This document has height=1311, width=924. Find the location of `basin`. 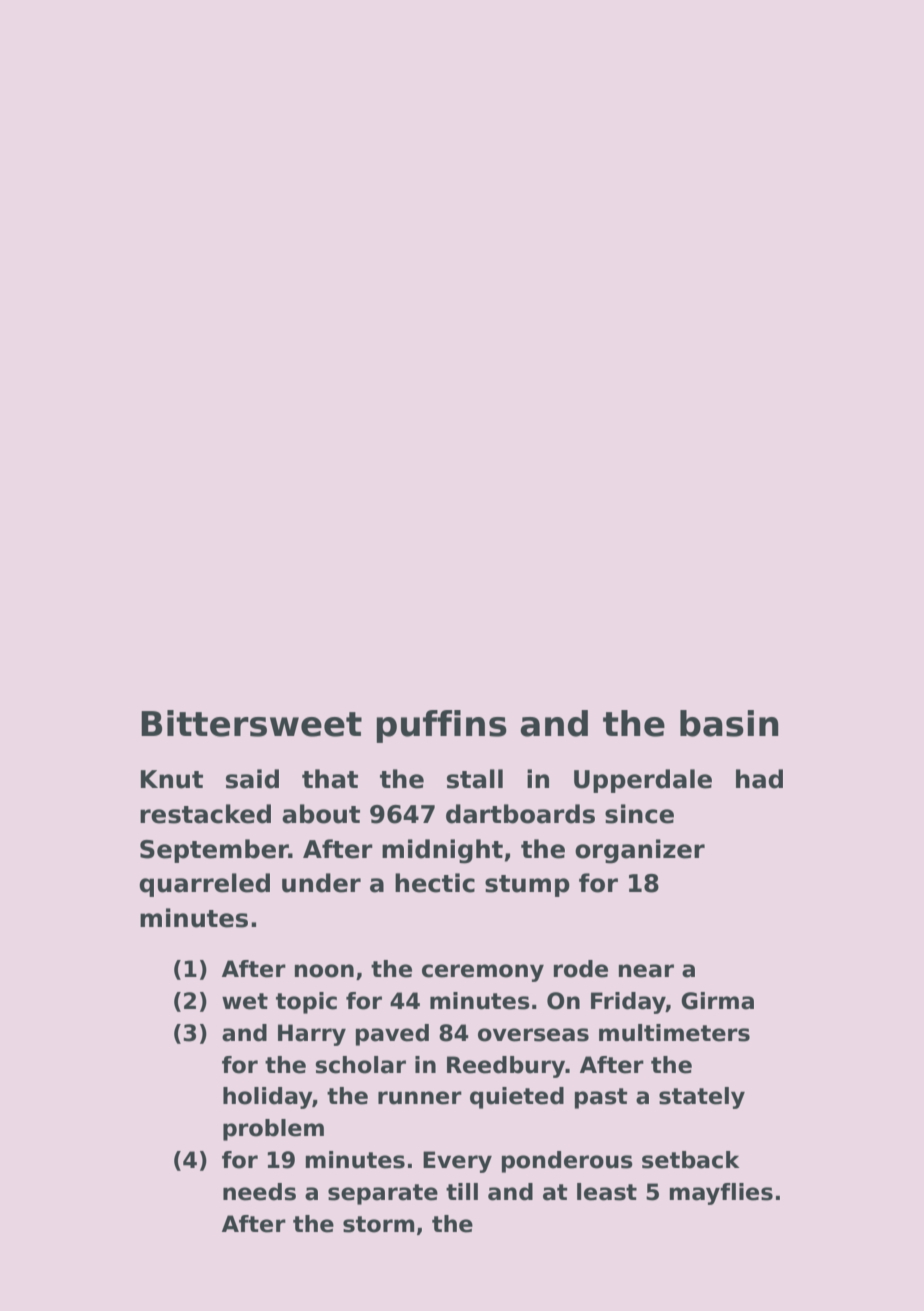

basin is located at coordinates (729, 723).
